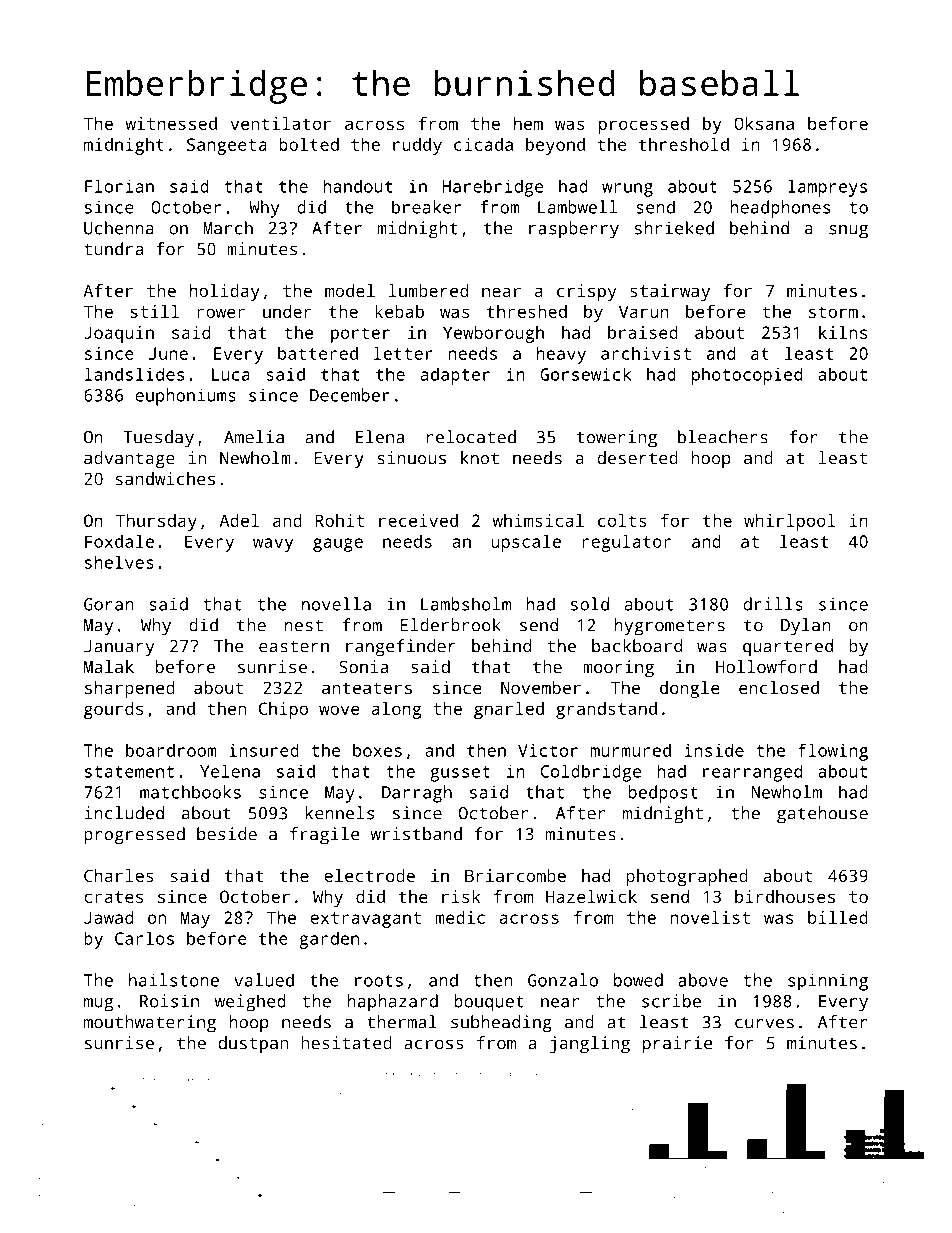  Describe the element at coordinates (239, 520) in the document. I see `Adel` at that location.
